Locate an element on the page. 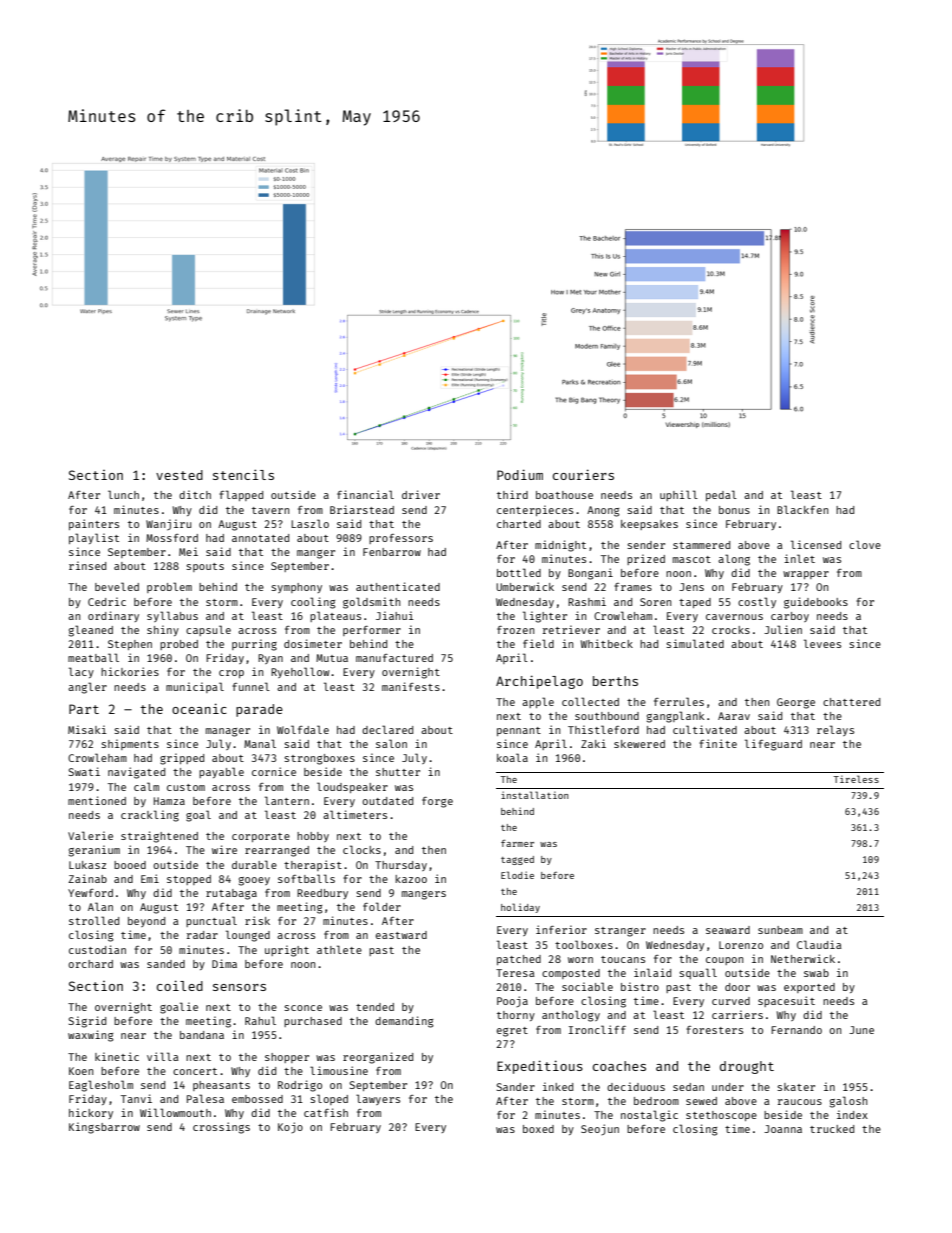  beyond is located at coordinates (146, 922).
